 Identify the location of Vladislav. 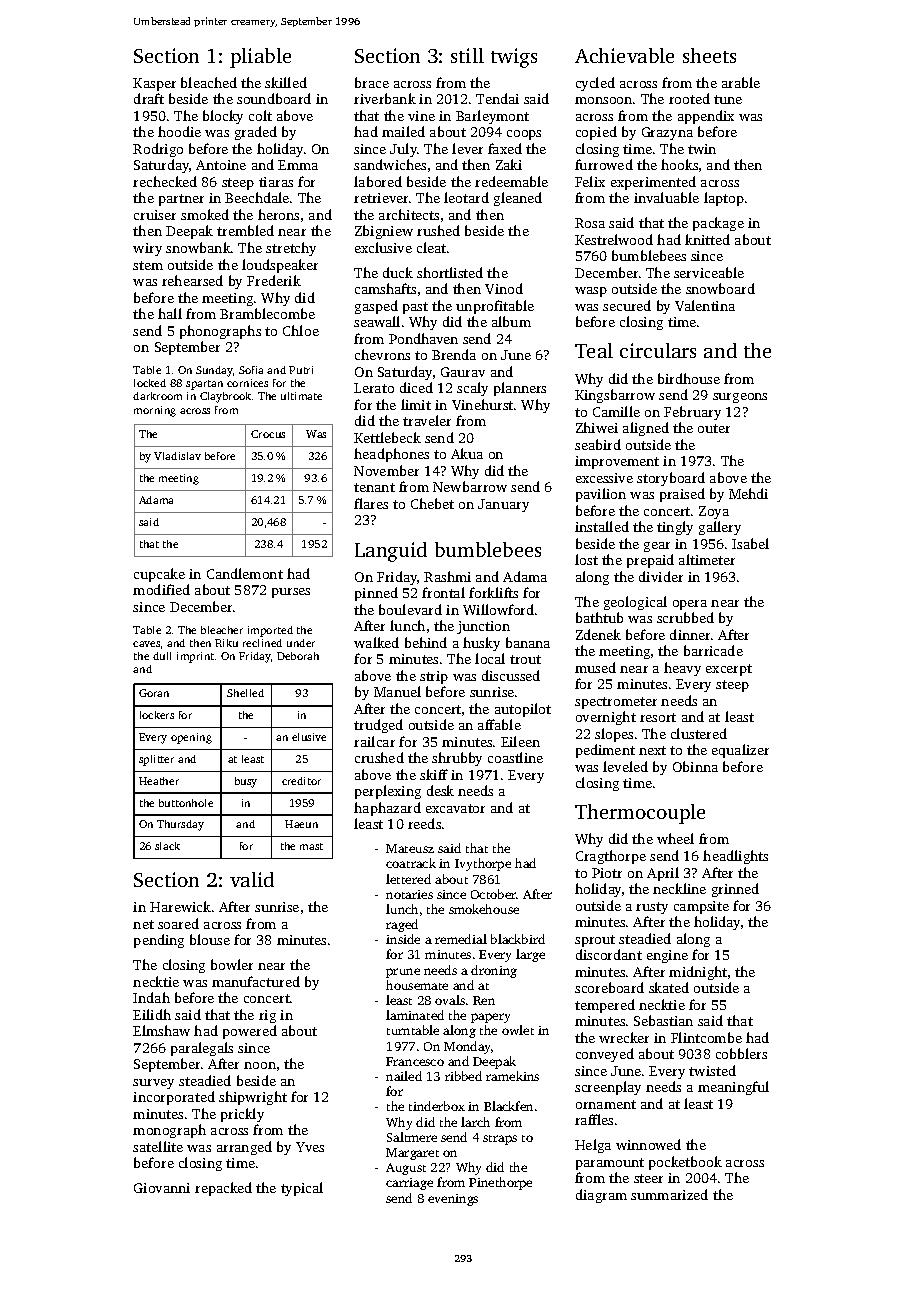
(177, 456).
